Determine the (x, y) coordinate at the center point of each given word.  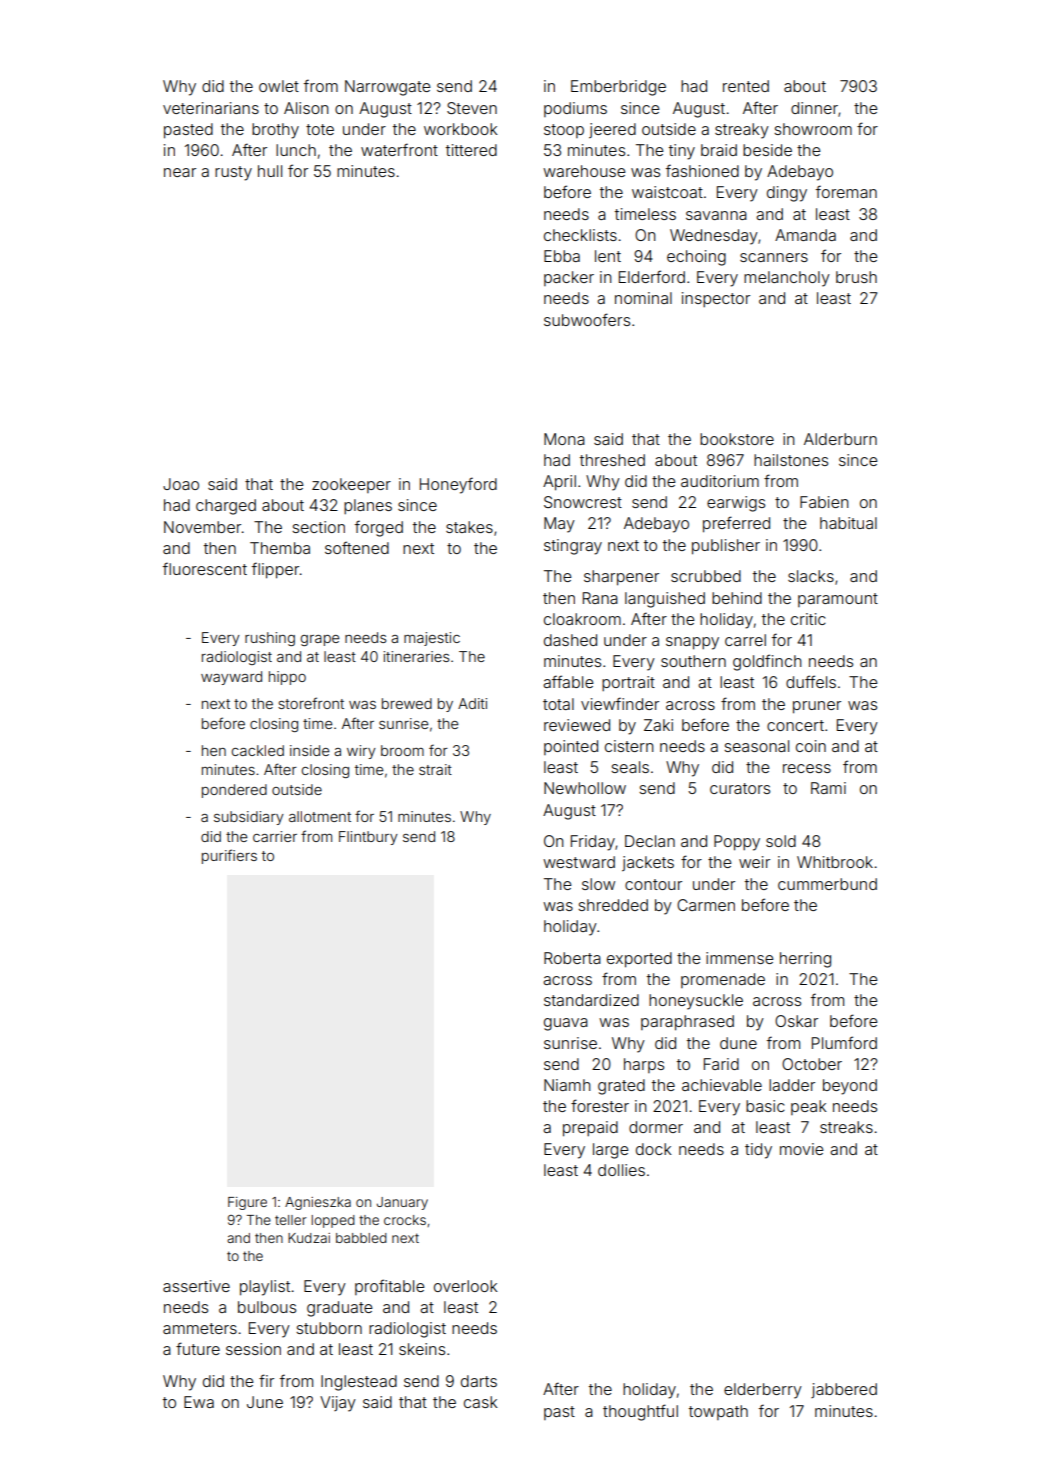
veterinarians (211, 108)
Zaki (658, 725)
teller (291, 1220)
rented (746, 86)
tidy (758, 1151)
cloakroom (582, 619)
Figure (247, 1203)
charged (226, 507)
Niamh (567, 1085)
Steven (472, 108)
